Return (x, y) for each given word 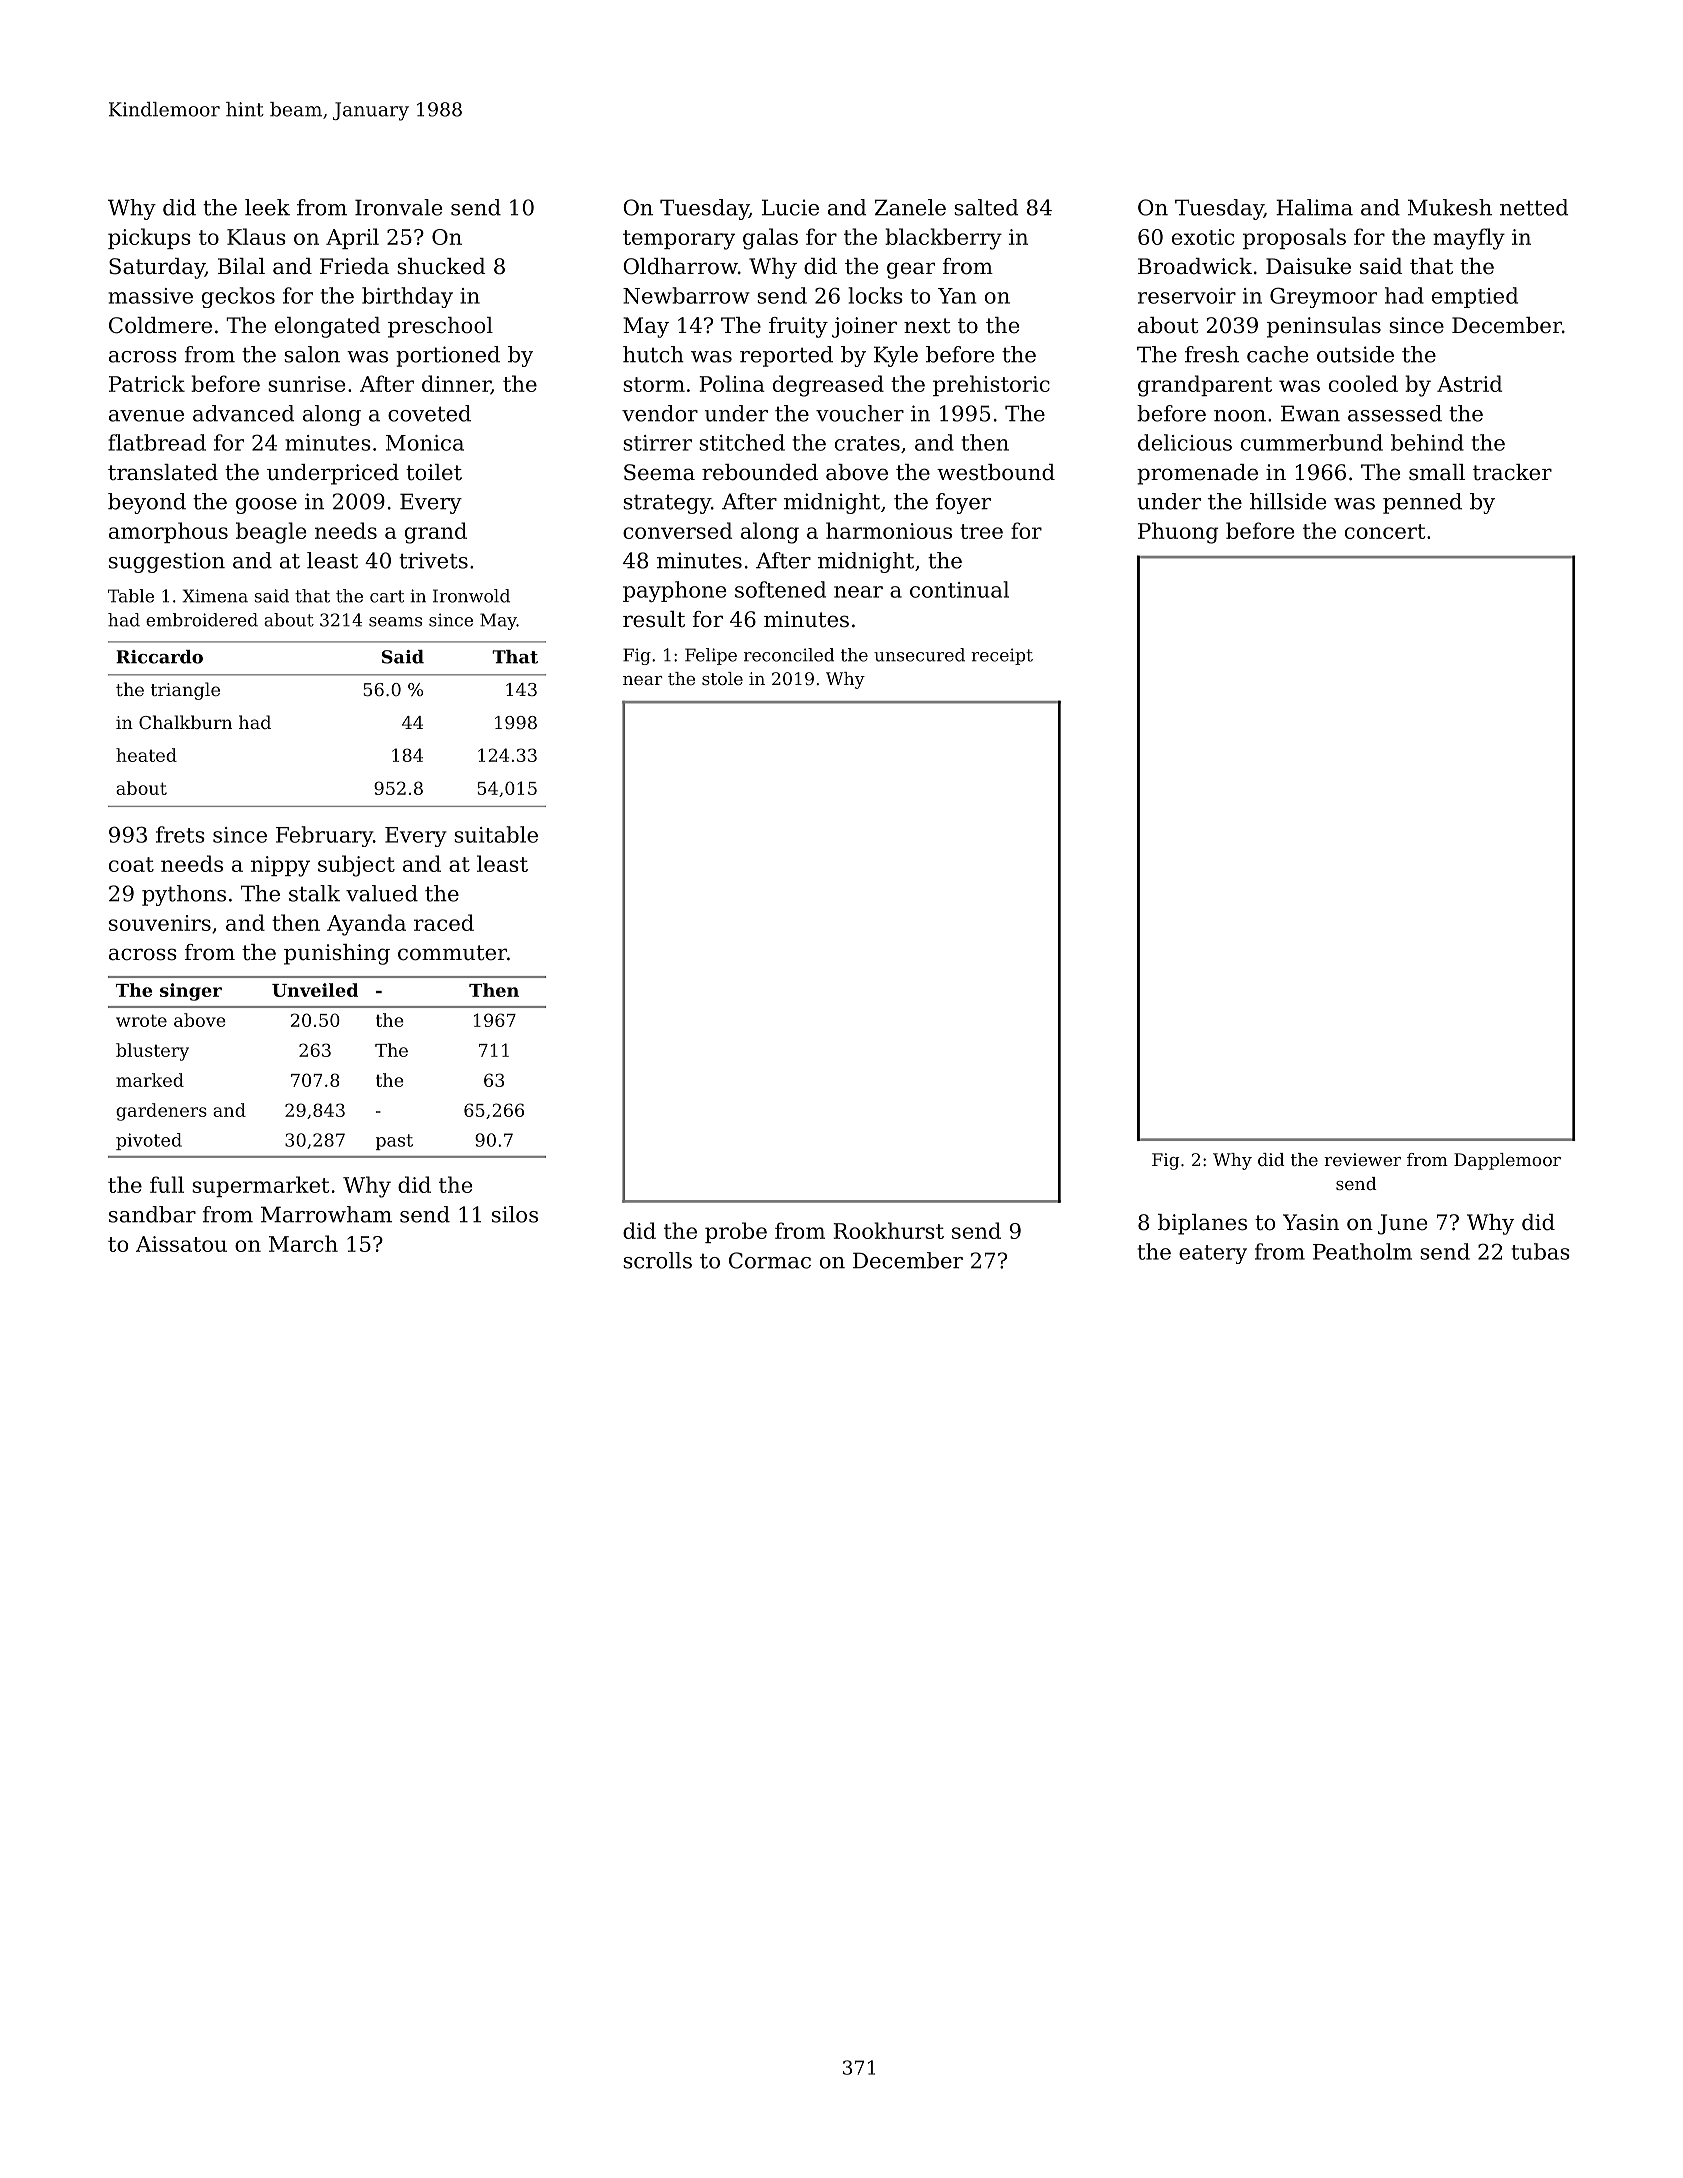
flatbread (157, 442)
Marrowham (326, 1214)
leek (267, 207)
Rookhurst (888, 1230)
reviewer (1362, 1159)
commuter (452, 953)
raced (444, 922)
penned (1422, 503)
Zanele (910, 207)
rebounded (760, 472)
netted (1534, 207)
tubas (1541, 1251)
